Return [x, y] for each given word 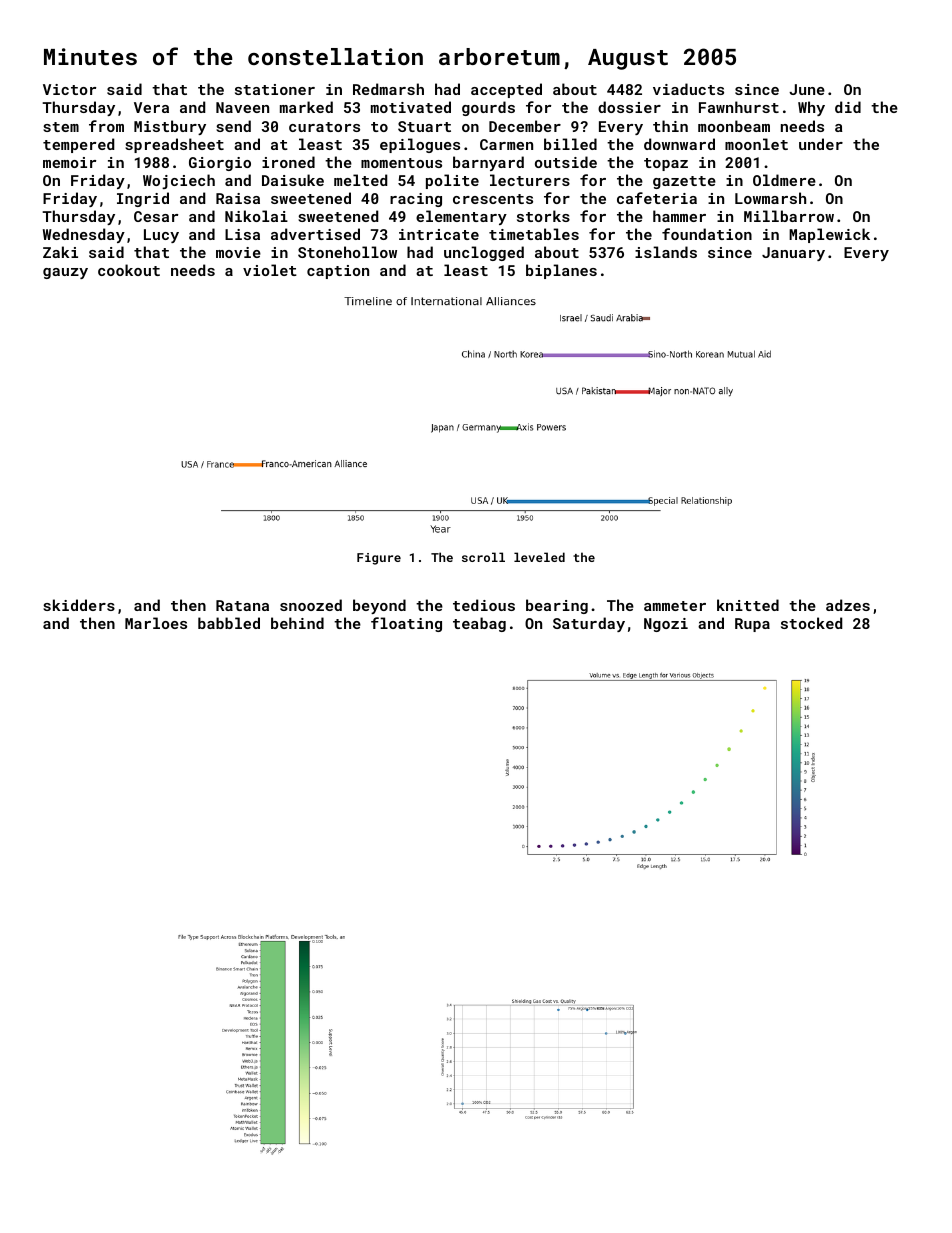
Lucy [161, 236]
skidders [79, 605]
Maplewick [829, 235]
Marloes [156, 623]
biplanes [561, 271]
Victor [69, 89]
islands [666, 252]
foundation [707, 234]
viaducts [688, 89]
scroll [483, 557]
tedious [484, 605]
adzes [848, 605]
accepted [506, 90]
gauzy [65, 273]
